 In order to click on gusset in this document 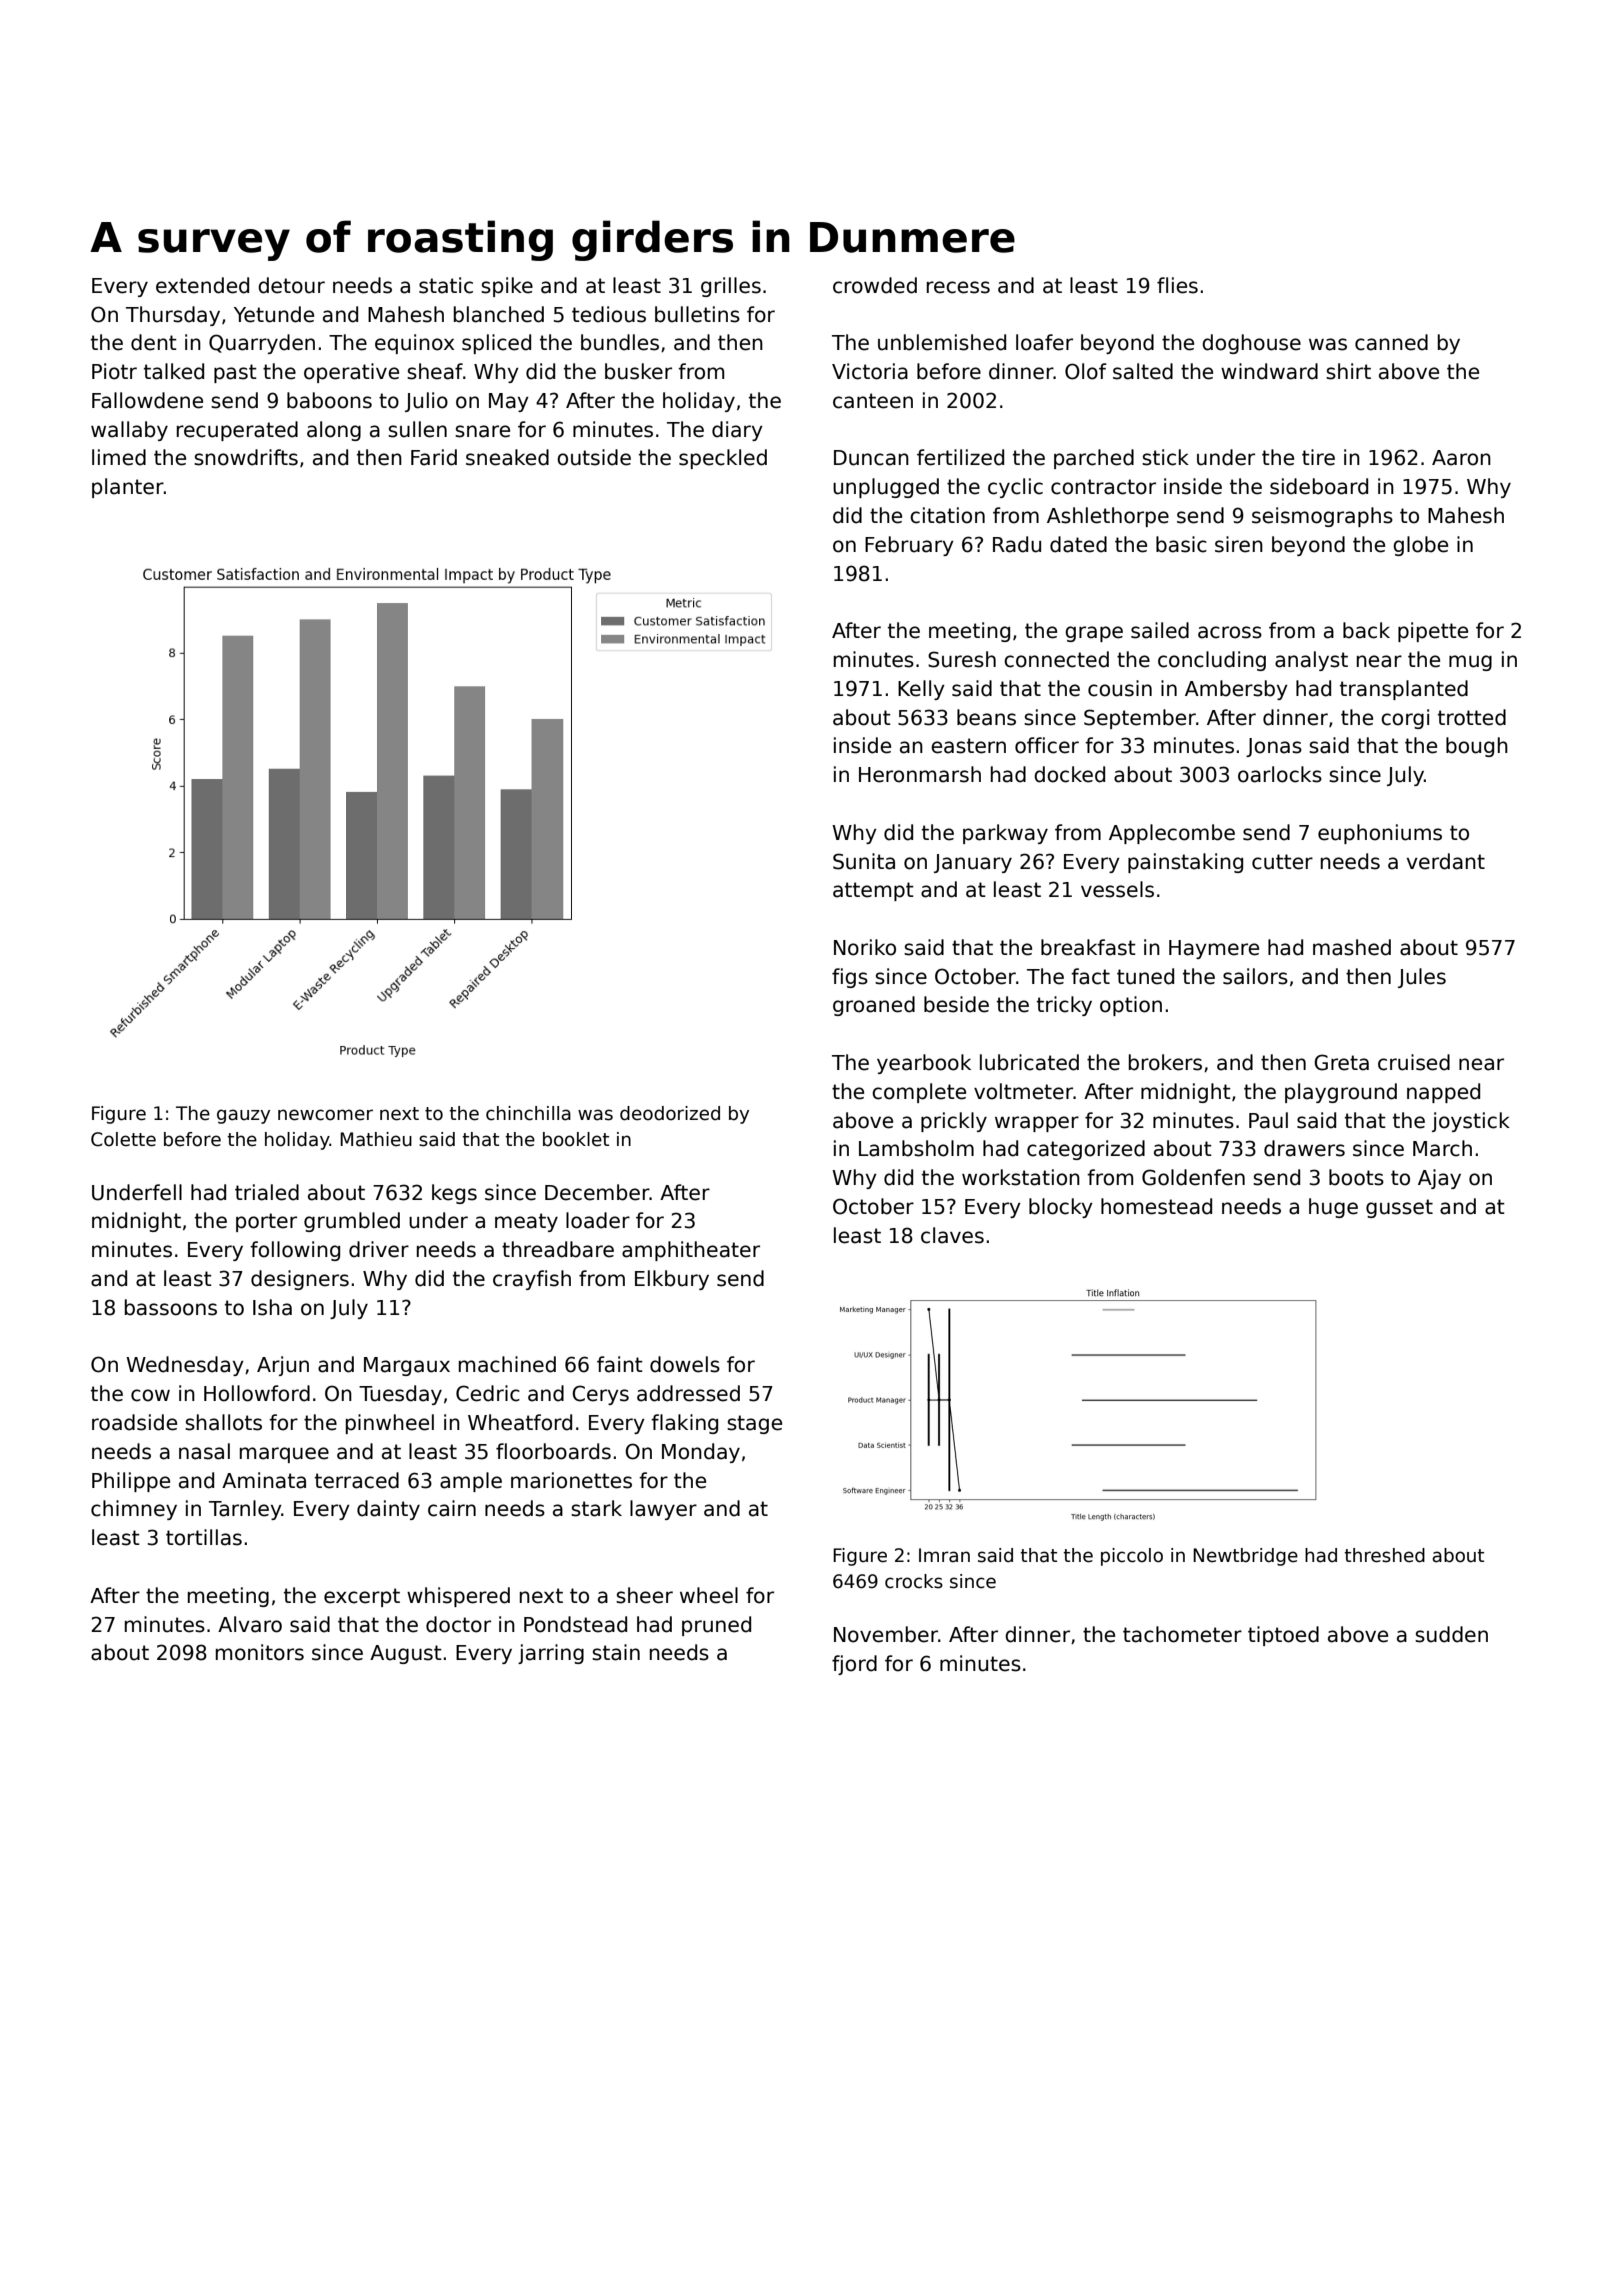, I will do `click(1399, 1208)`.
